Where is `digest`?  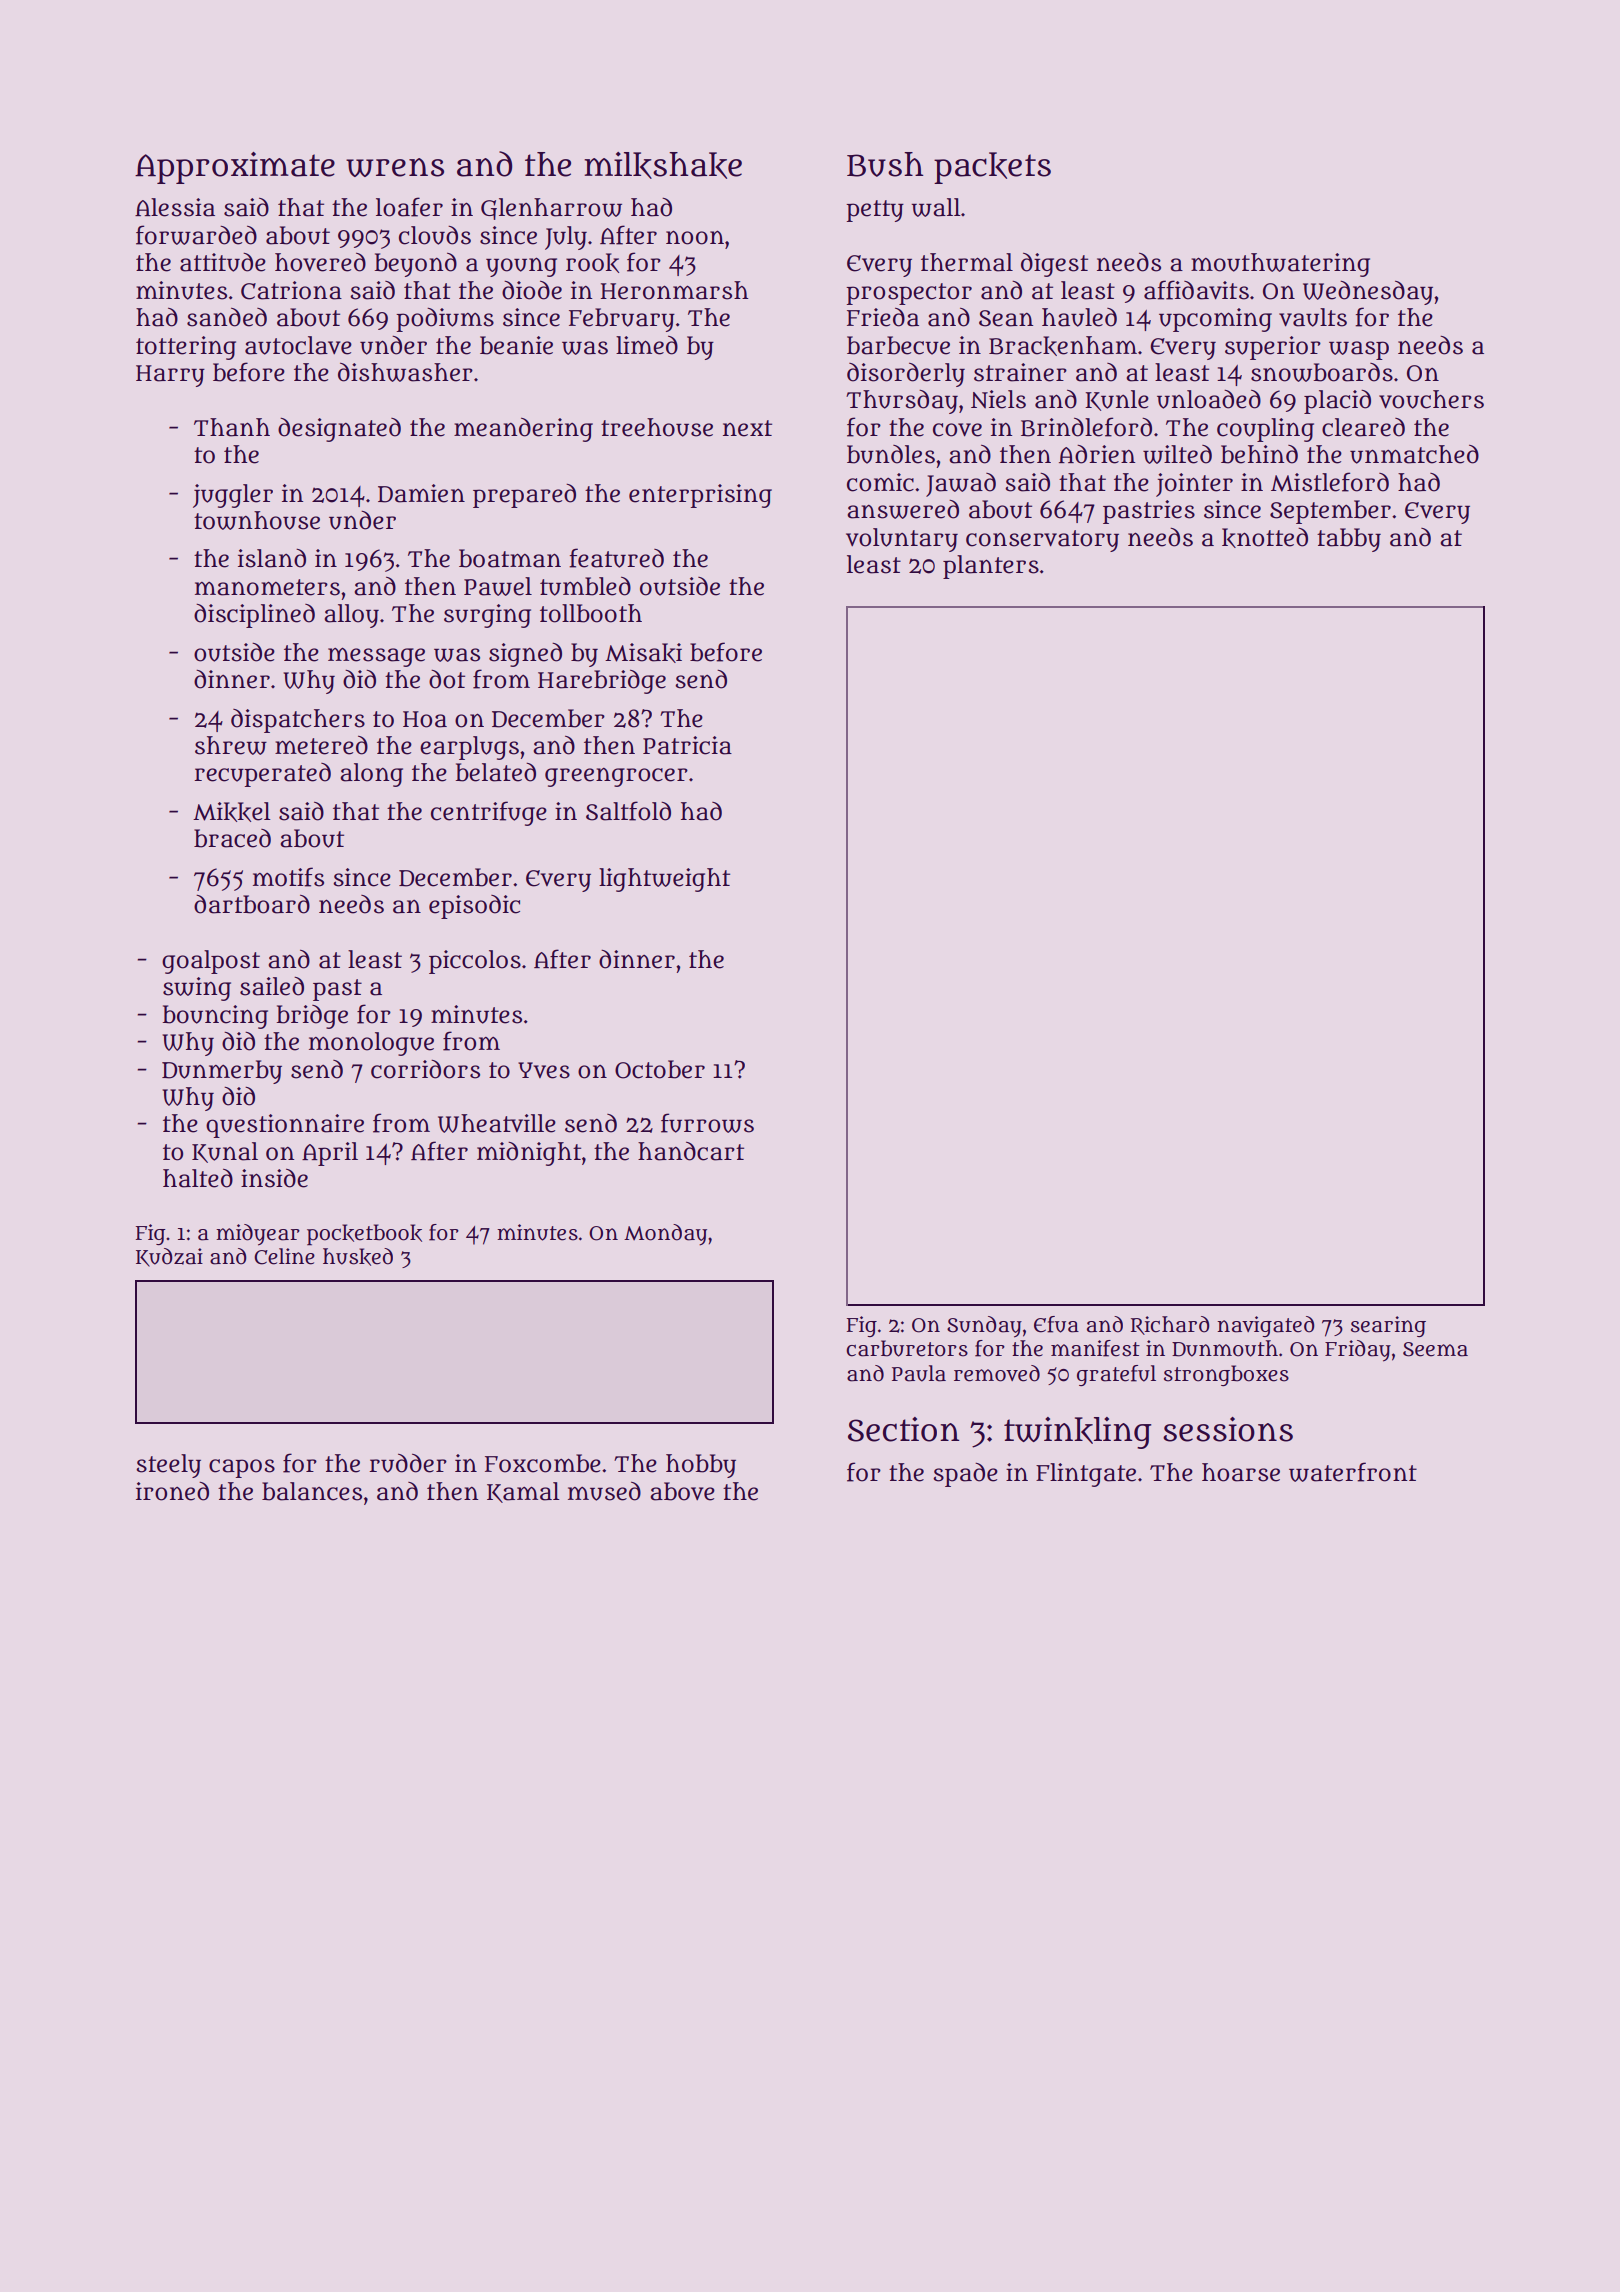 digest is located at coordinates (1054, 265).
